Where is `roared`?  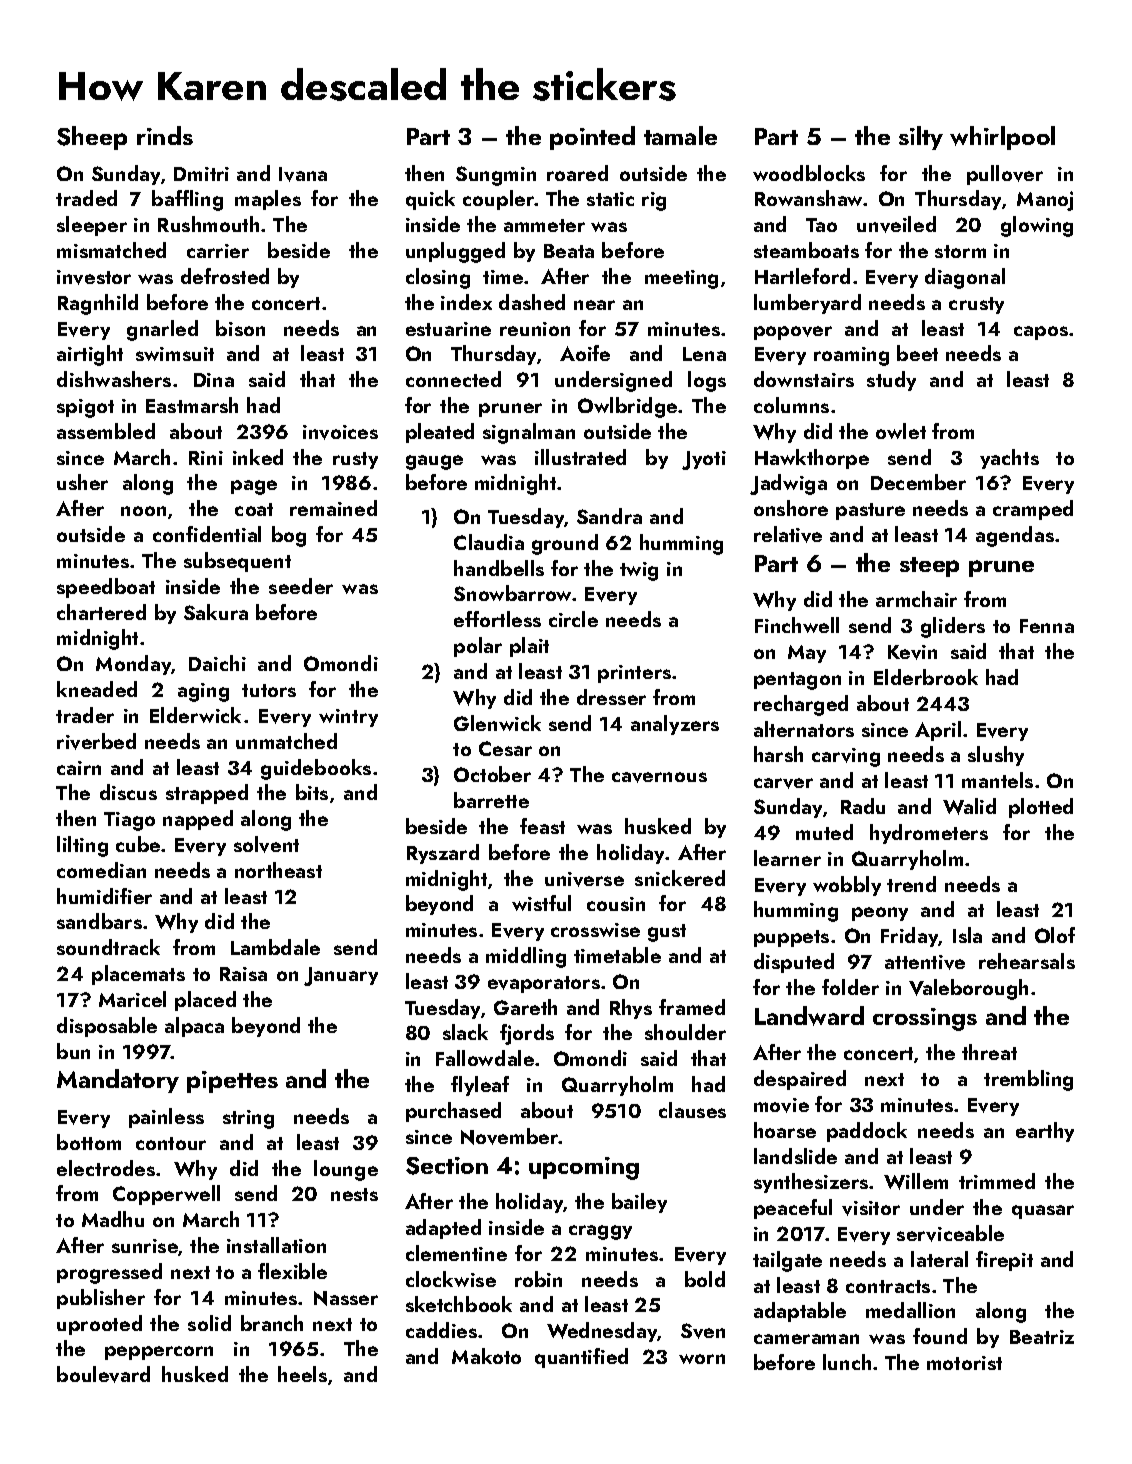 roared is located at coordinates (577, 173).
